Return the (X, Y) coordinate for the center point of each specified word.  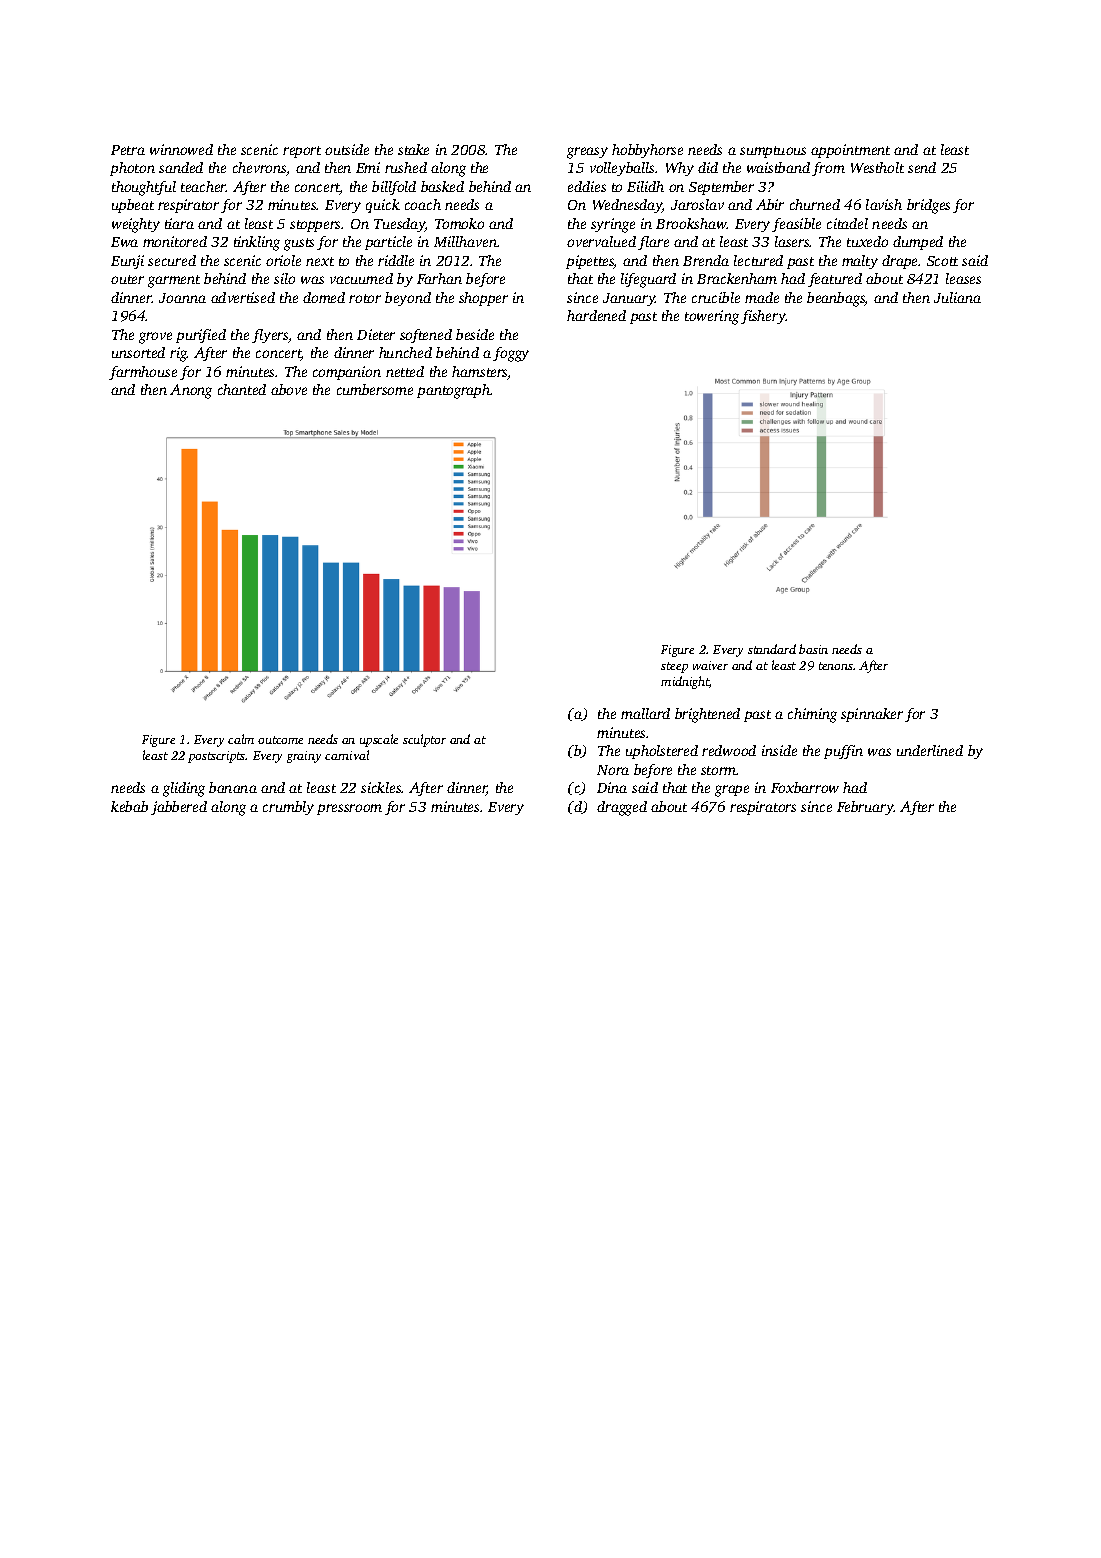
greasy (587, 153)
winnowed (181, 149)
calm (241, 739)
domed (324, 297)
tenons (836, 666)
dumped (918, 243)
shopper (483, 299)
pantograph (453, 391)
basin (813, 649)
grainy (304, 757)
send (922, 167)
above (289, 389)
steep (674, 667)
